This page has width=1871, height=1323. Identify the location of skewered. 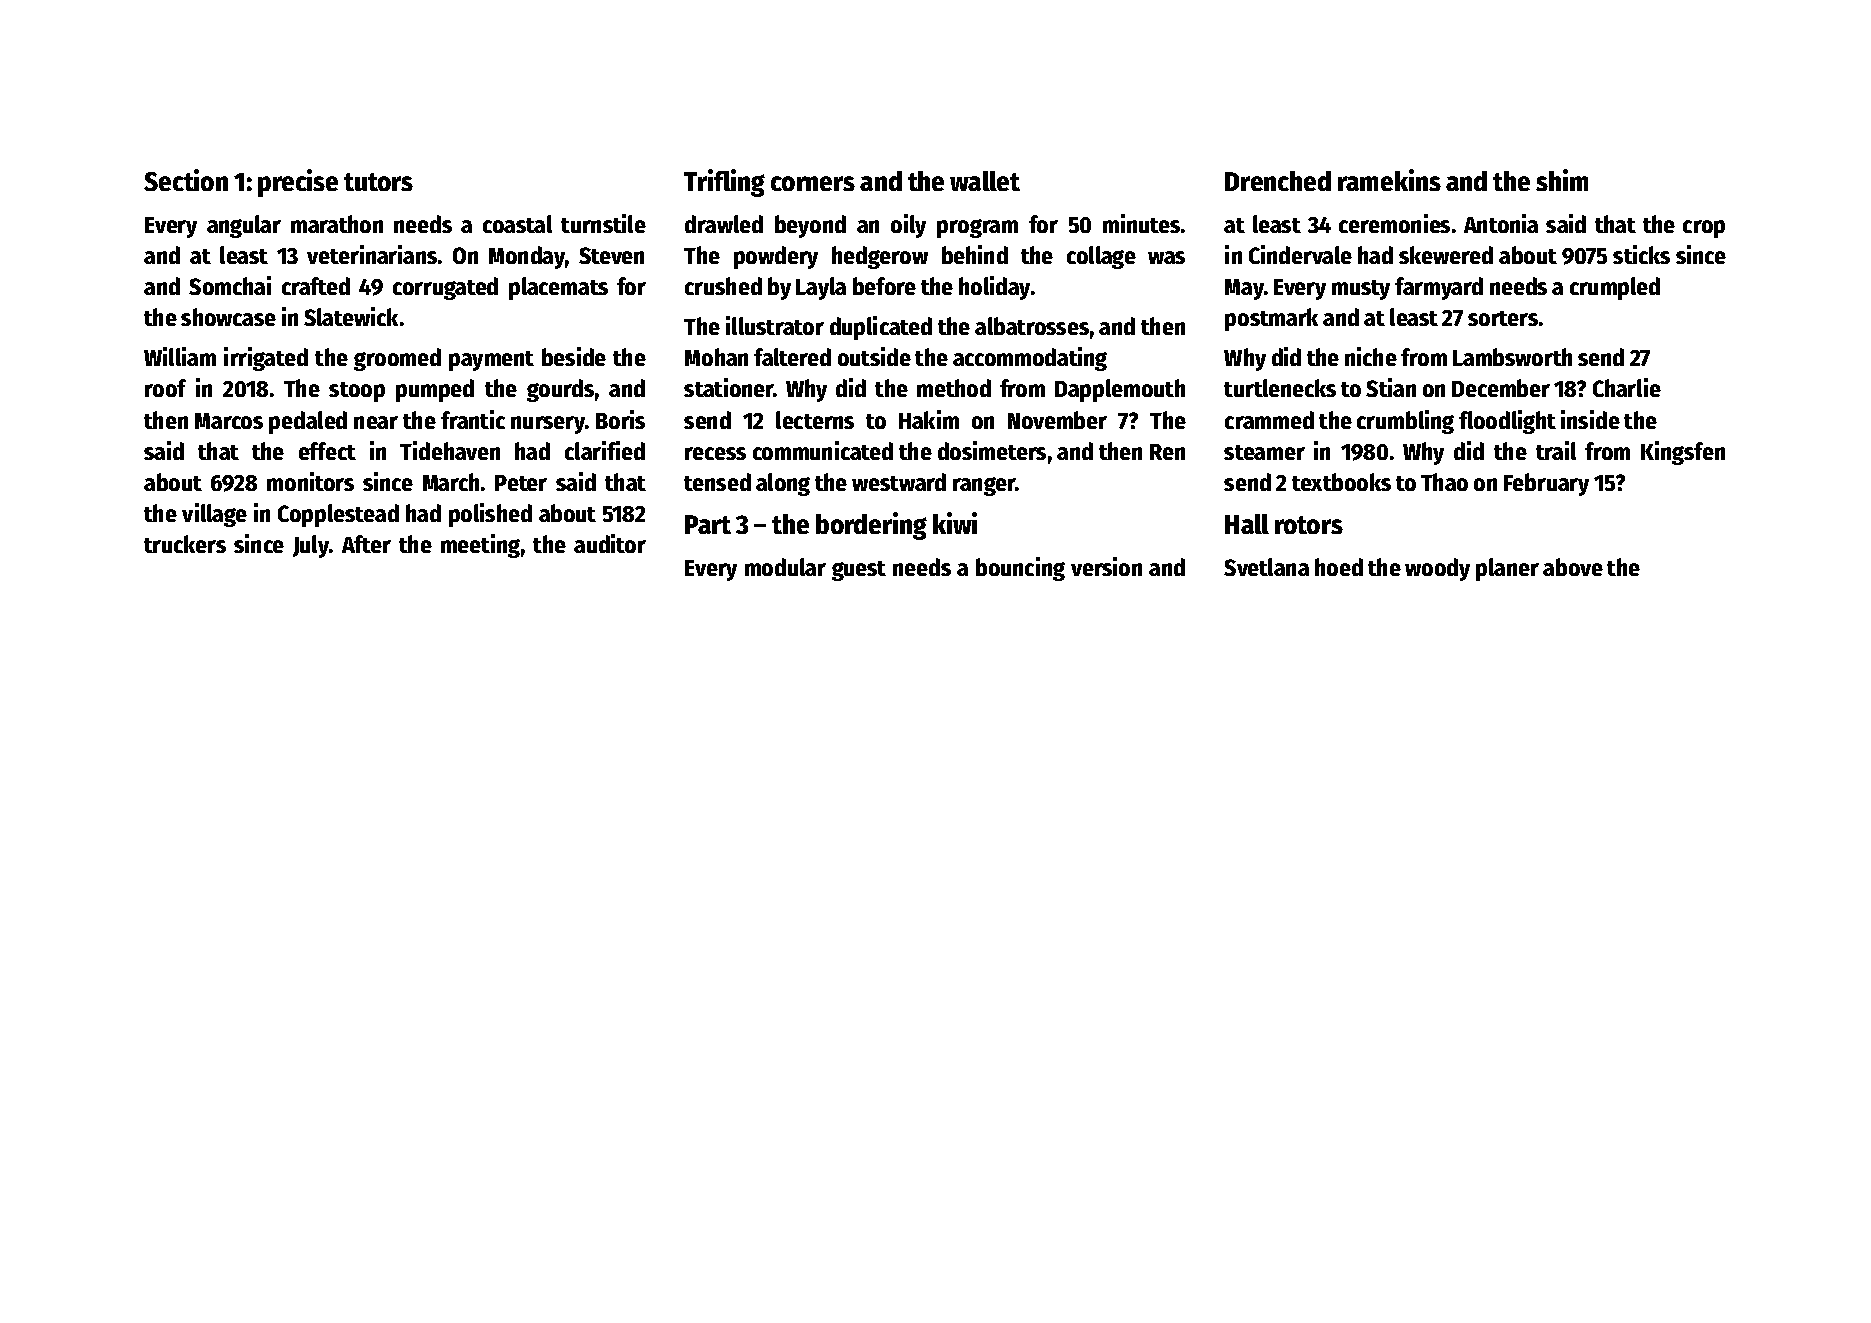
(1446, 255).
